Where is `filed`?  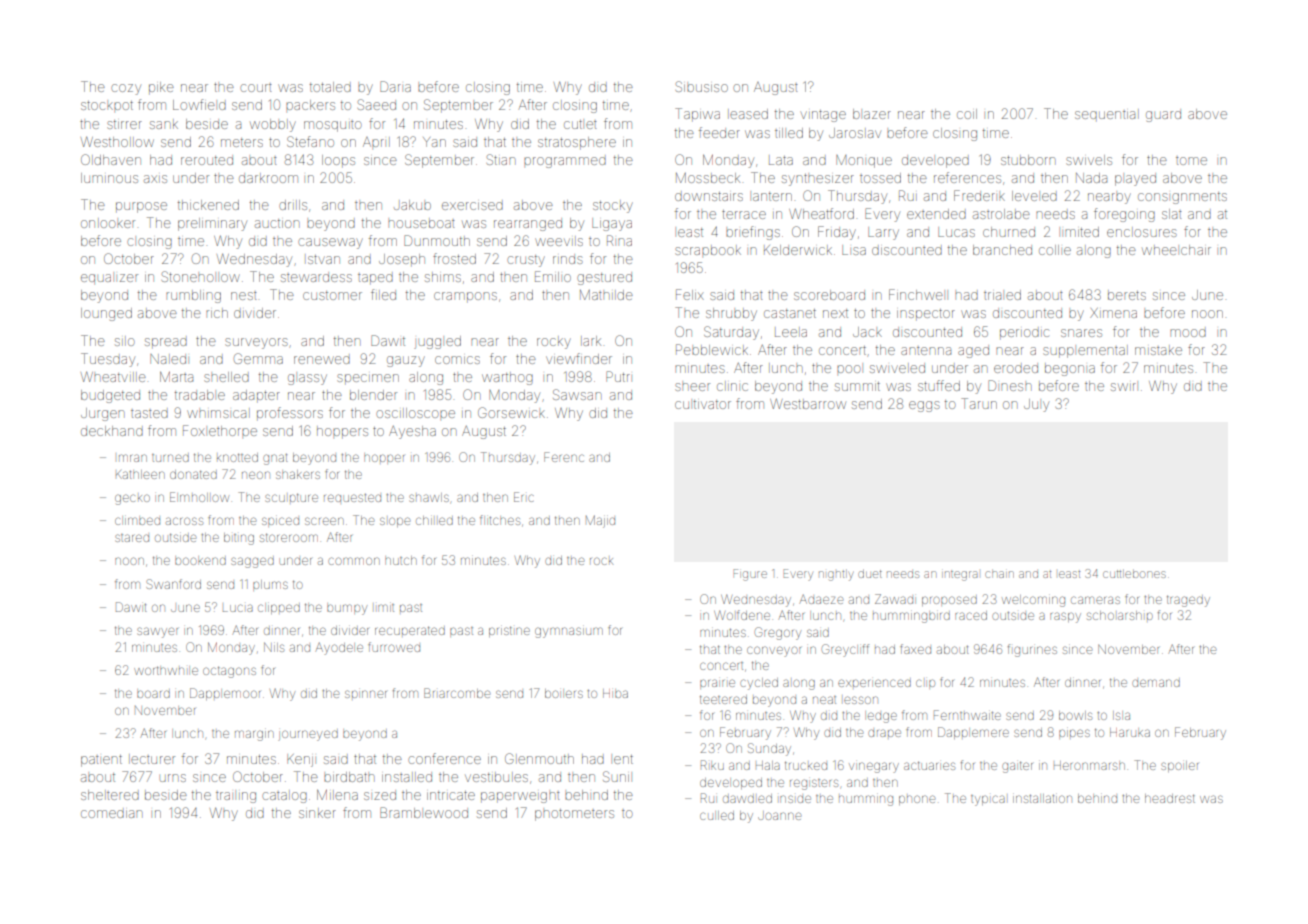
filed is located at coordinates (383, 294).
